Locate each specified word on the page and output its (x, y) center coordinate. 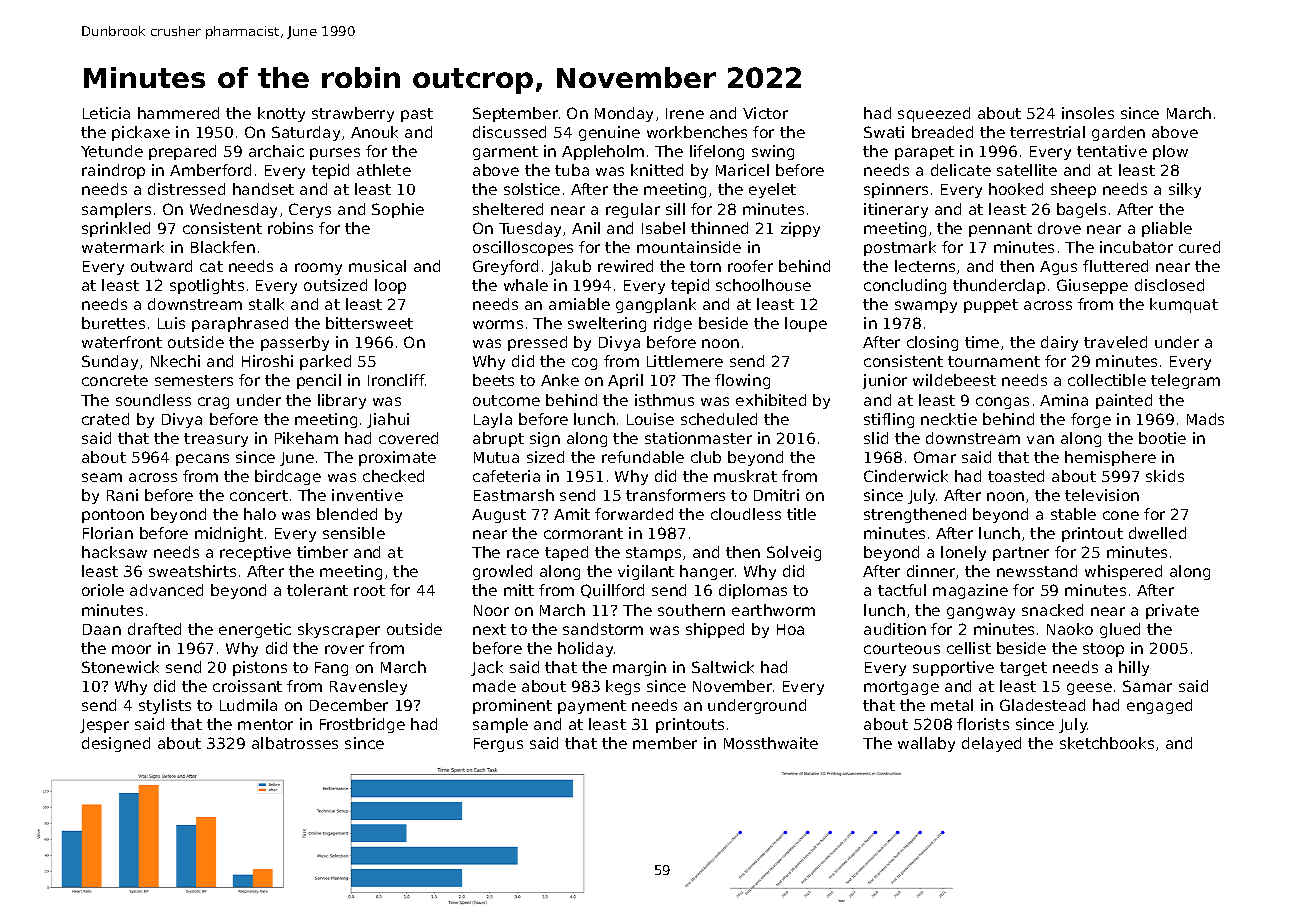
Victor (765, 113)
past (417, 115)
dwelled (1157, 533)
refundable (643, 457)
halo (260, 514)
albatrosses (295, 743)
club (706, 457)
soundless (153, 400)
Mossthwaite (771, 743)
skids (1165, 476)
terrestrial (1047, 132)
